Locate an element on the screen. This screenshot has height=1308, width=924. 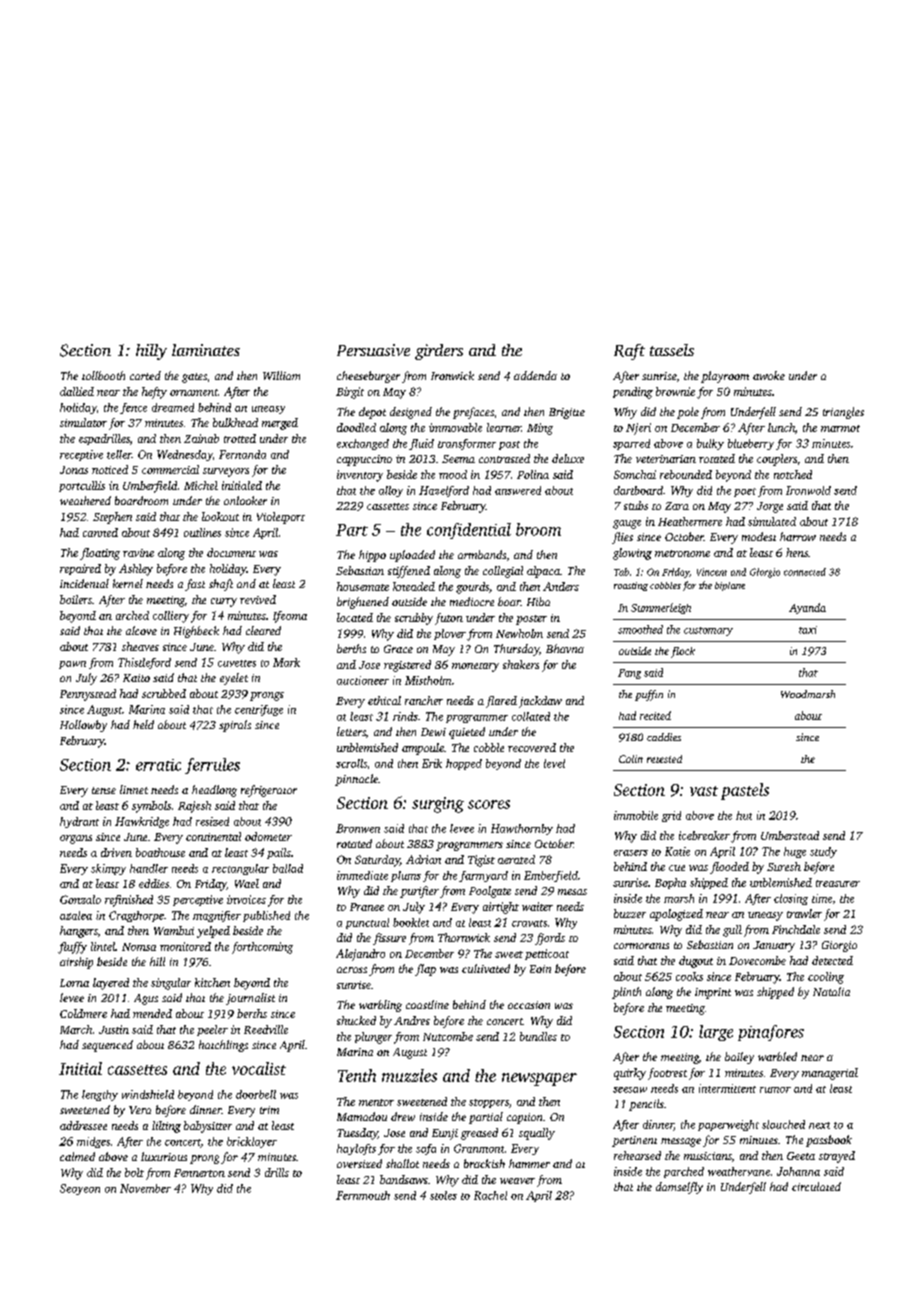
Highbeck is located at coordinates (196, 632).
